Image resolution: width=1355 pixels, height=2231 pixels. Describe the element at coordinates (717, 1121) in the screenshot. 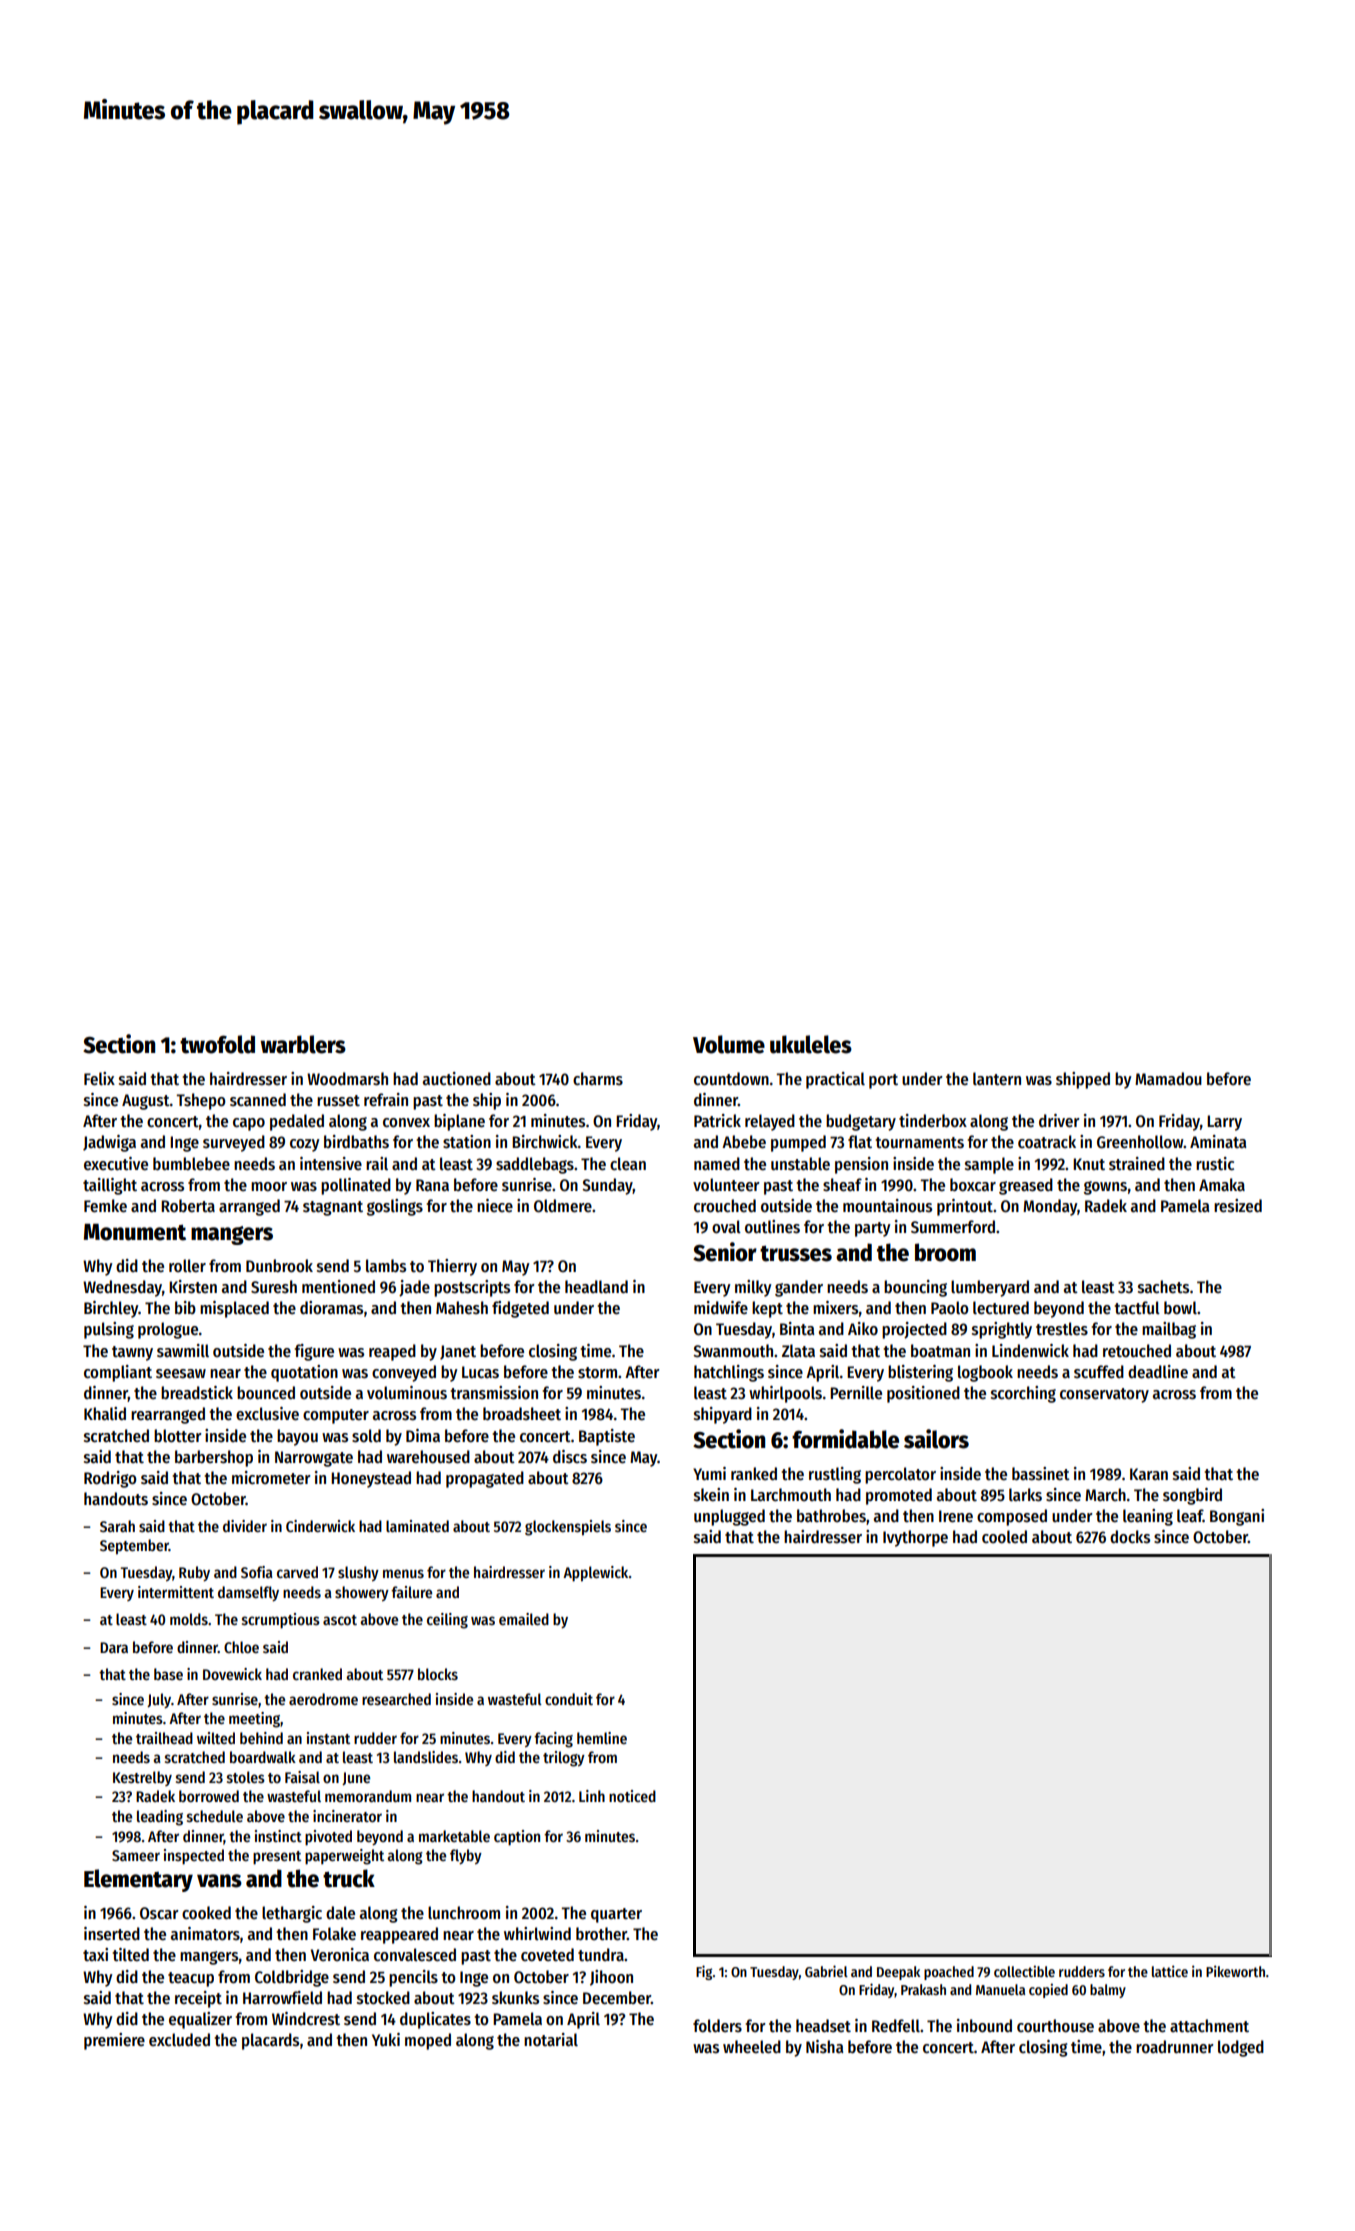

I see `Patrick` at that location.
